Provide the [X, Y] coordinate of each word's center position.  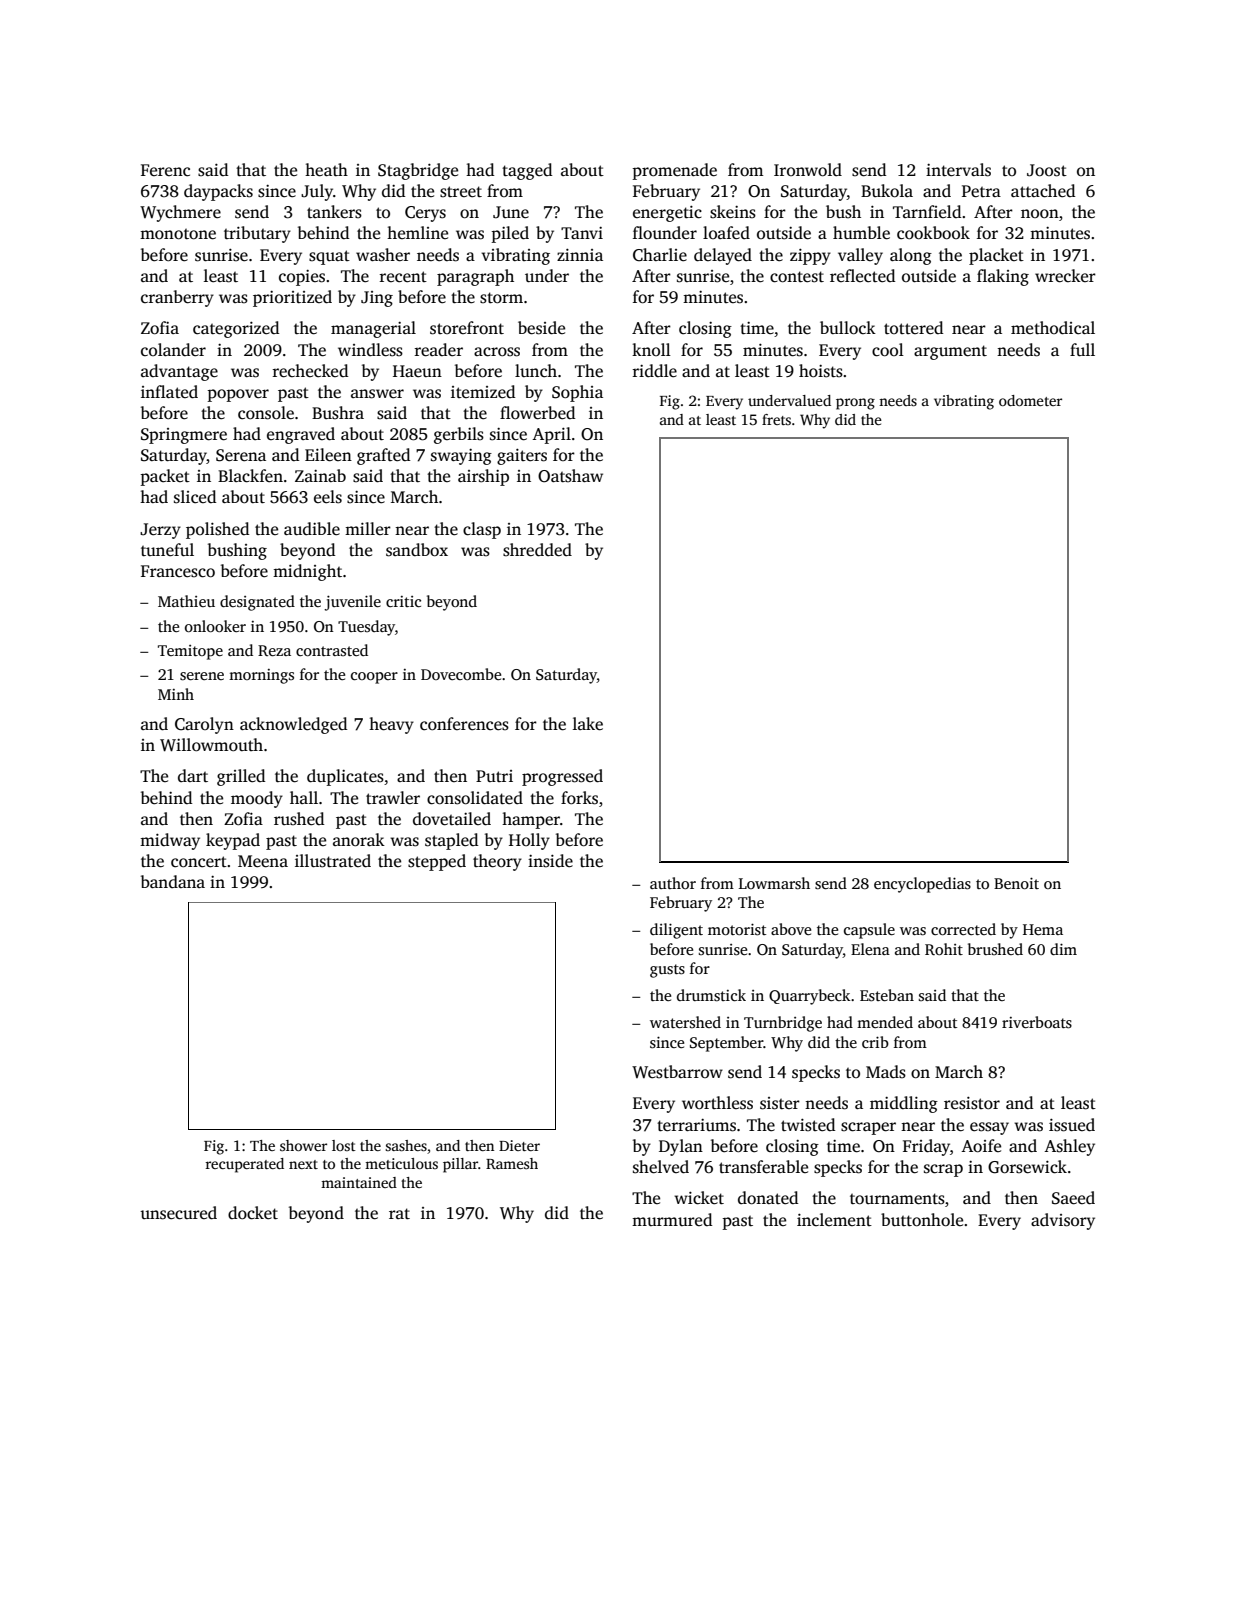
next [303, 1164]
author [673, 883]
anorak [359, 839]
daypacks [218, 192]
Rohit [944, 949]
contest [797, 277]
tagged [527, 171]
